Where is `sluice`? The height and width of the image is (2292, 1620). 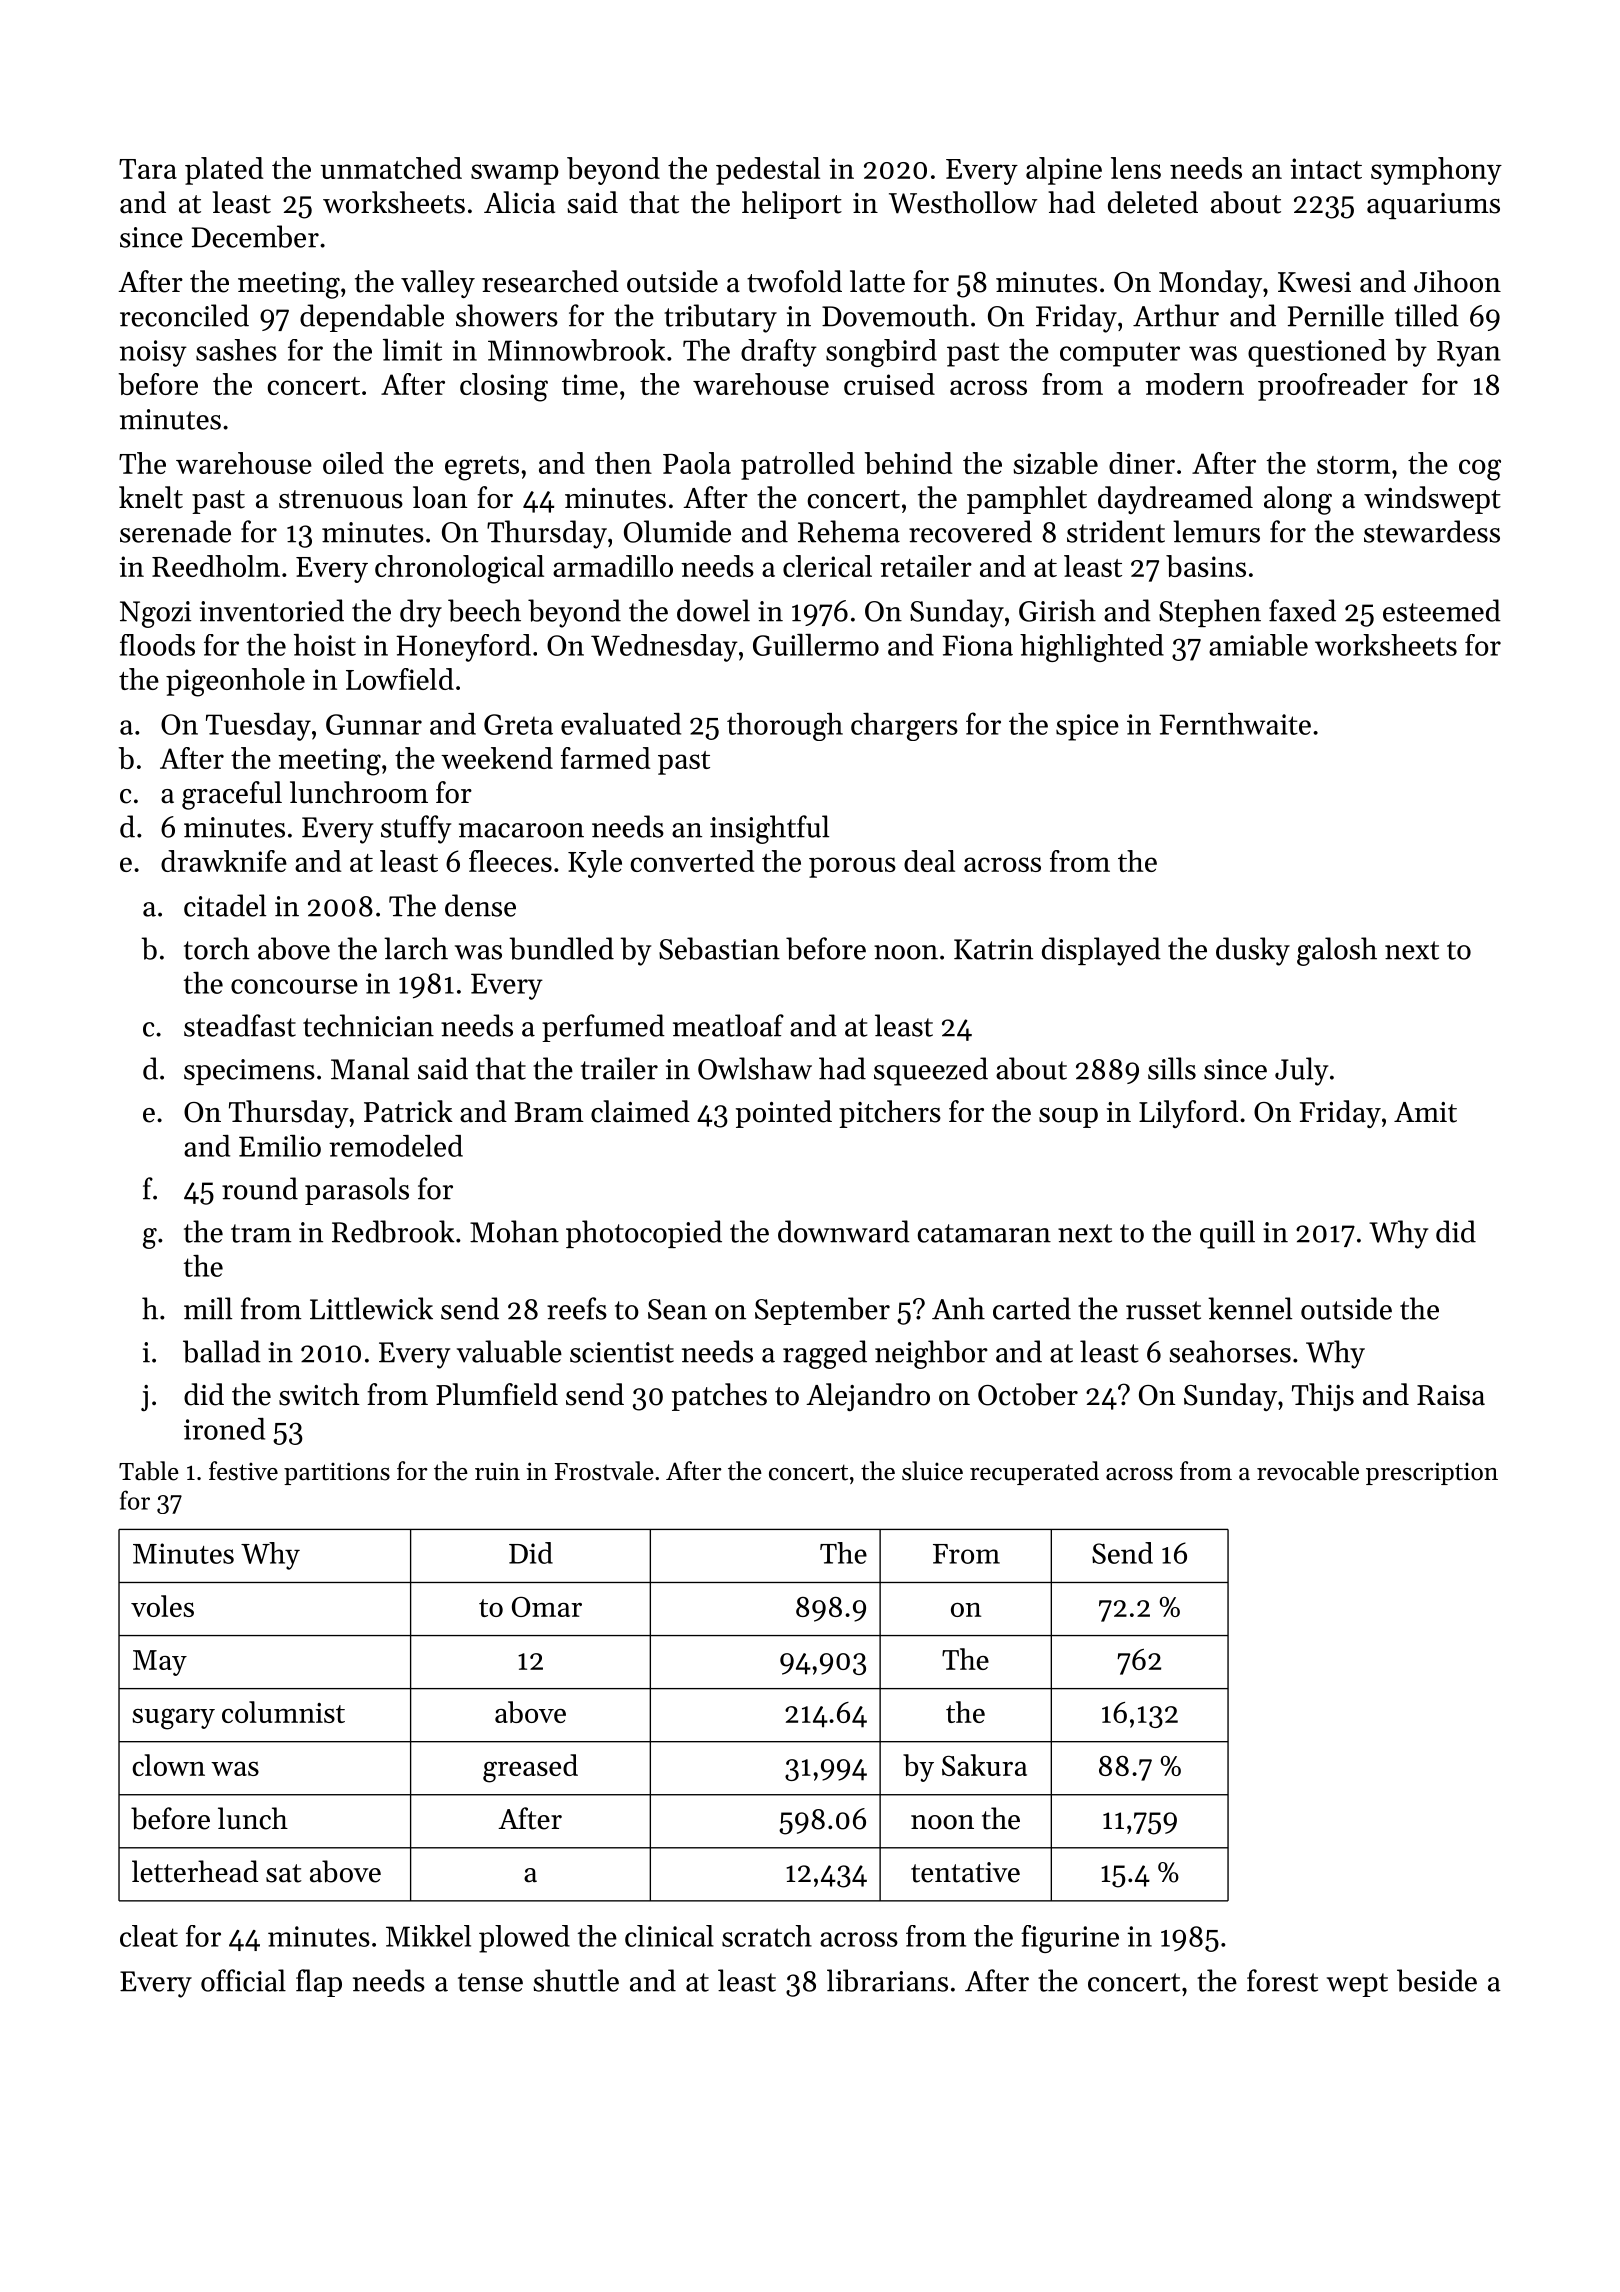 sluice is located at coordinates (932, 1471).
